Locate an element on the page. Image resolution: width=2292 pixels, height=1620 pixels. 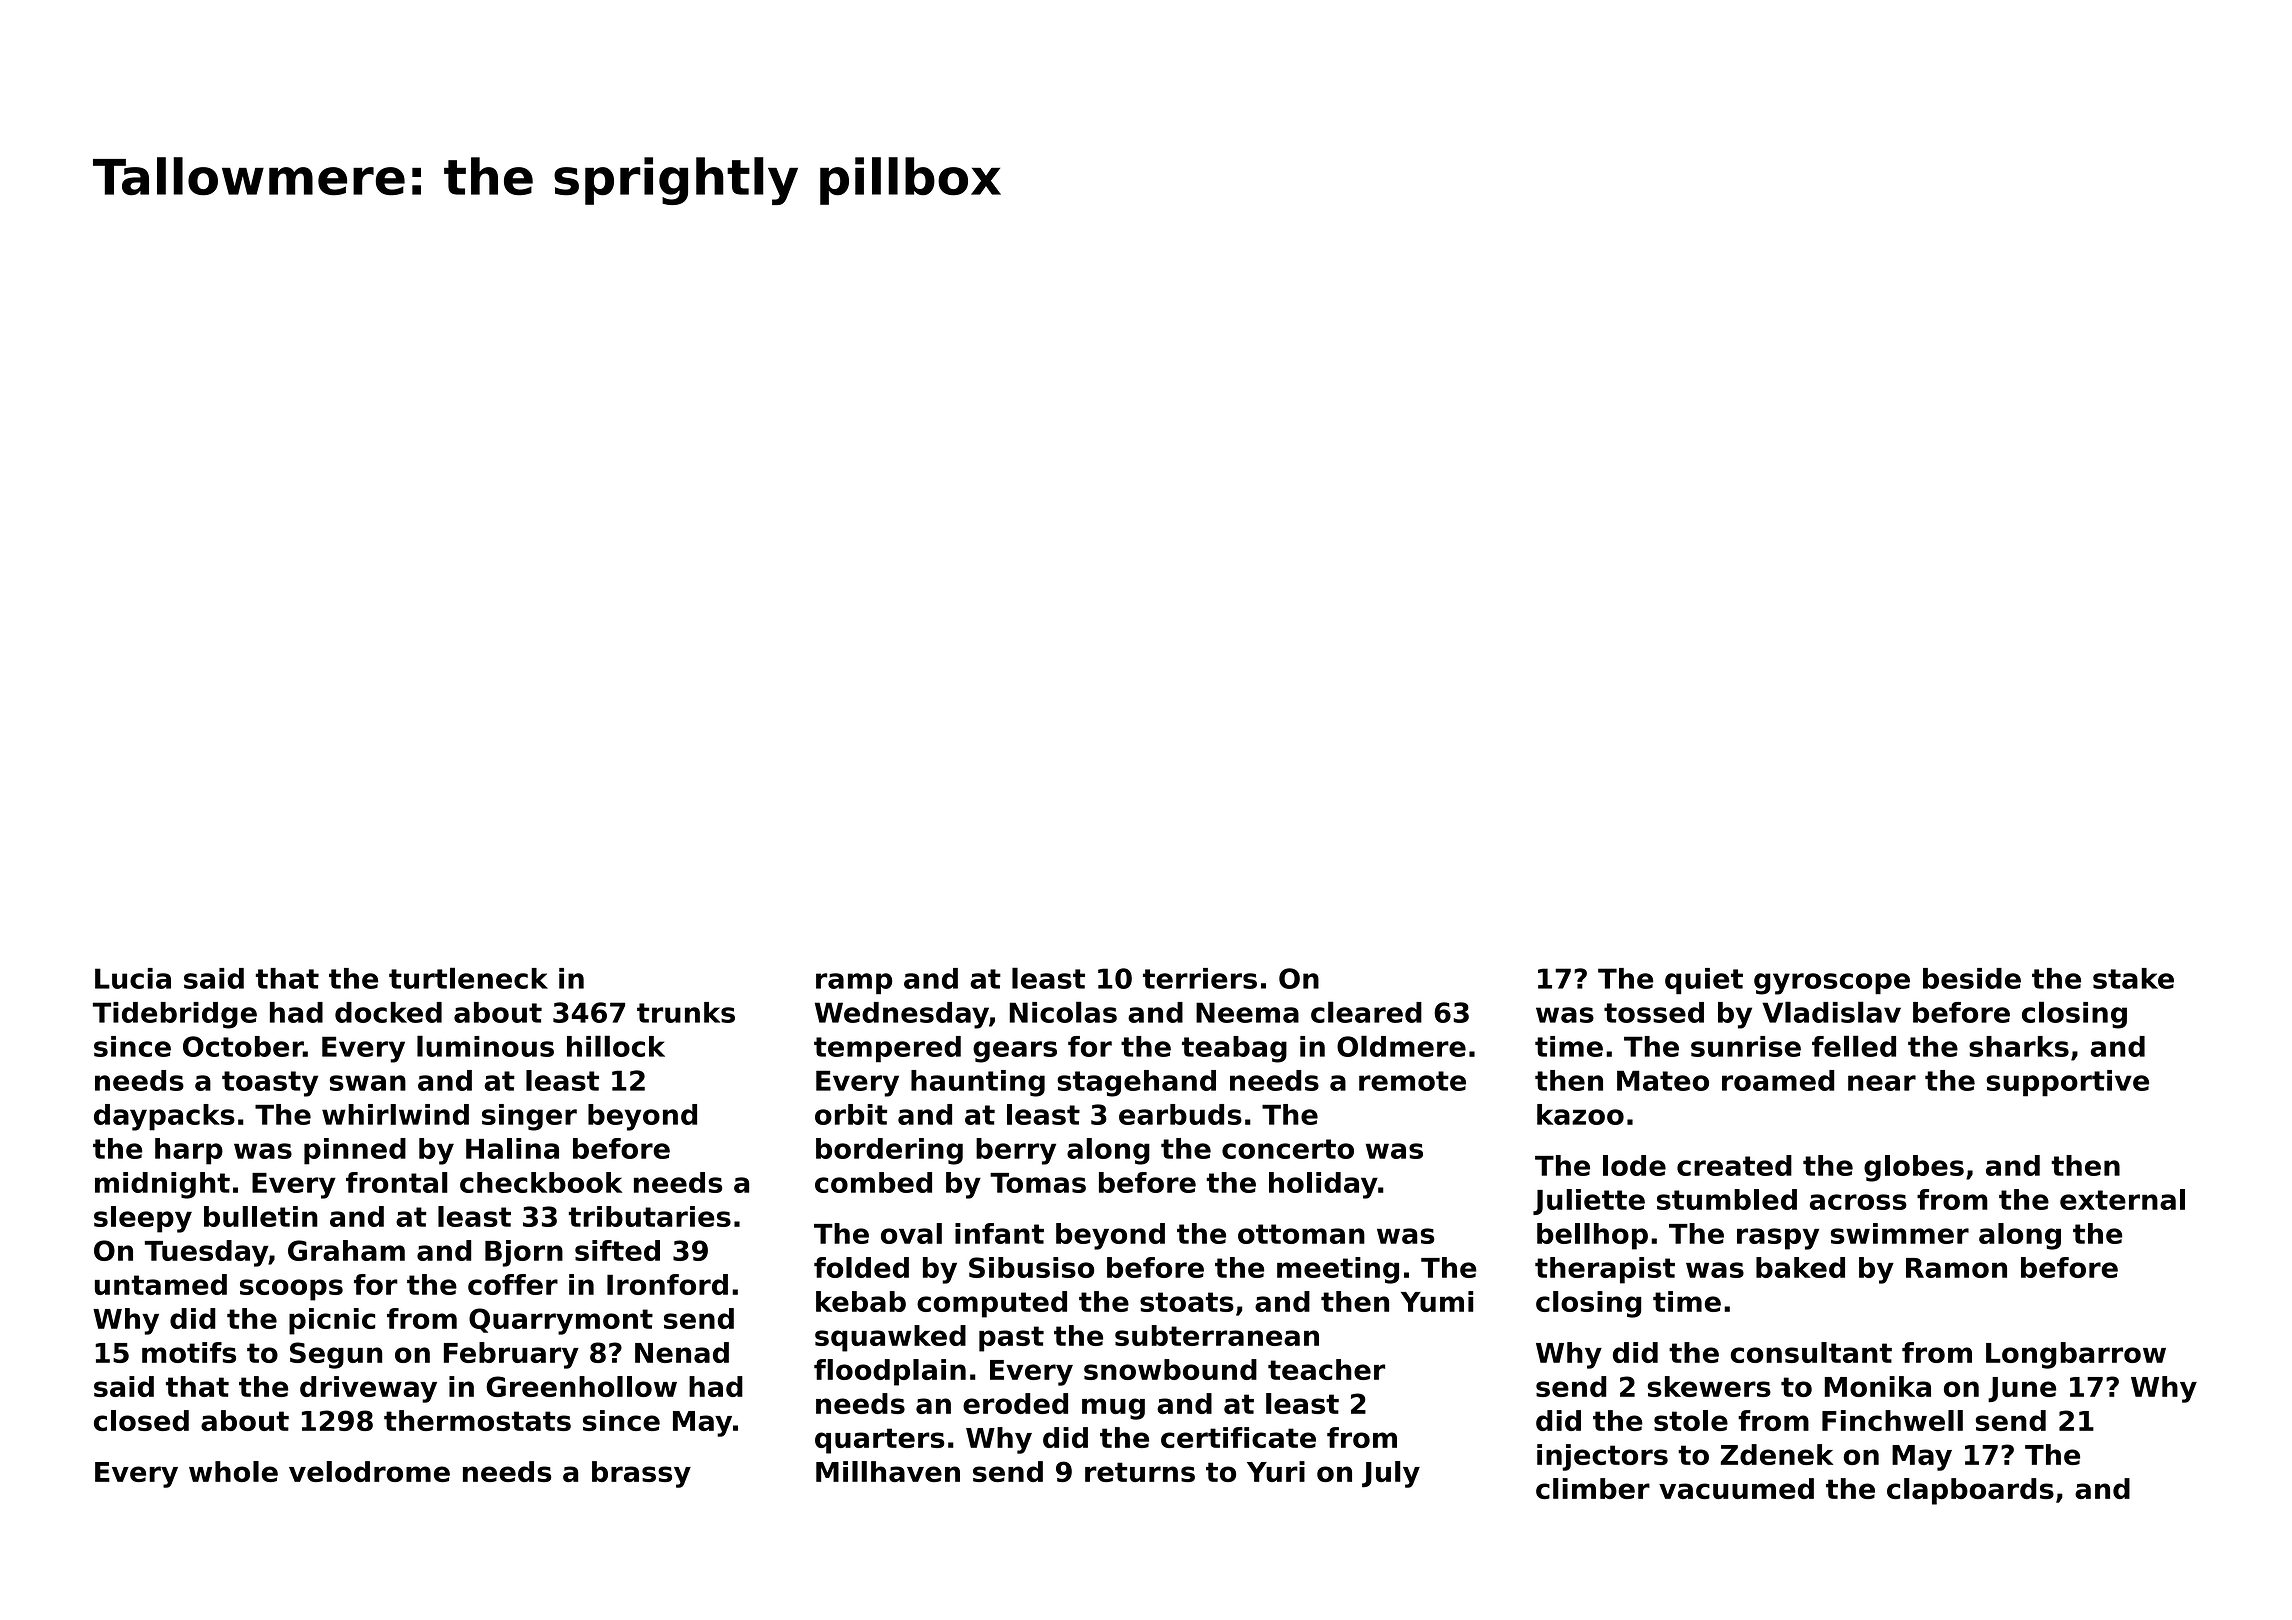
thermostats is located at coordinates (477, 1420).
